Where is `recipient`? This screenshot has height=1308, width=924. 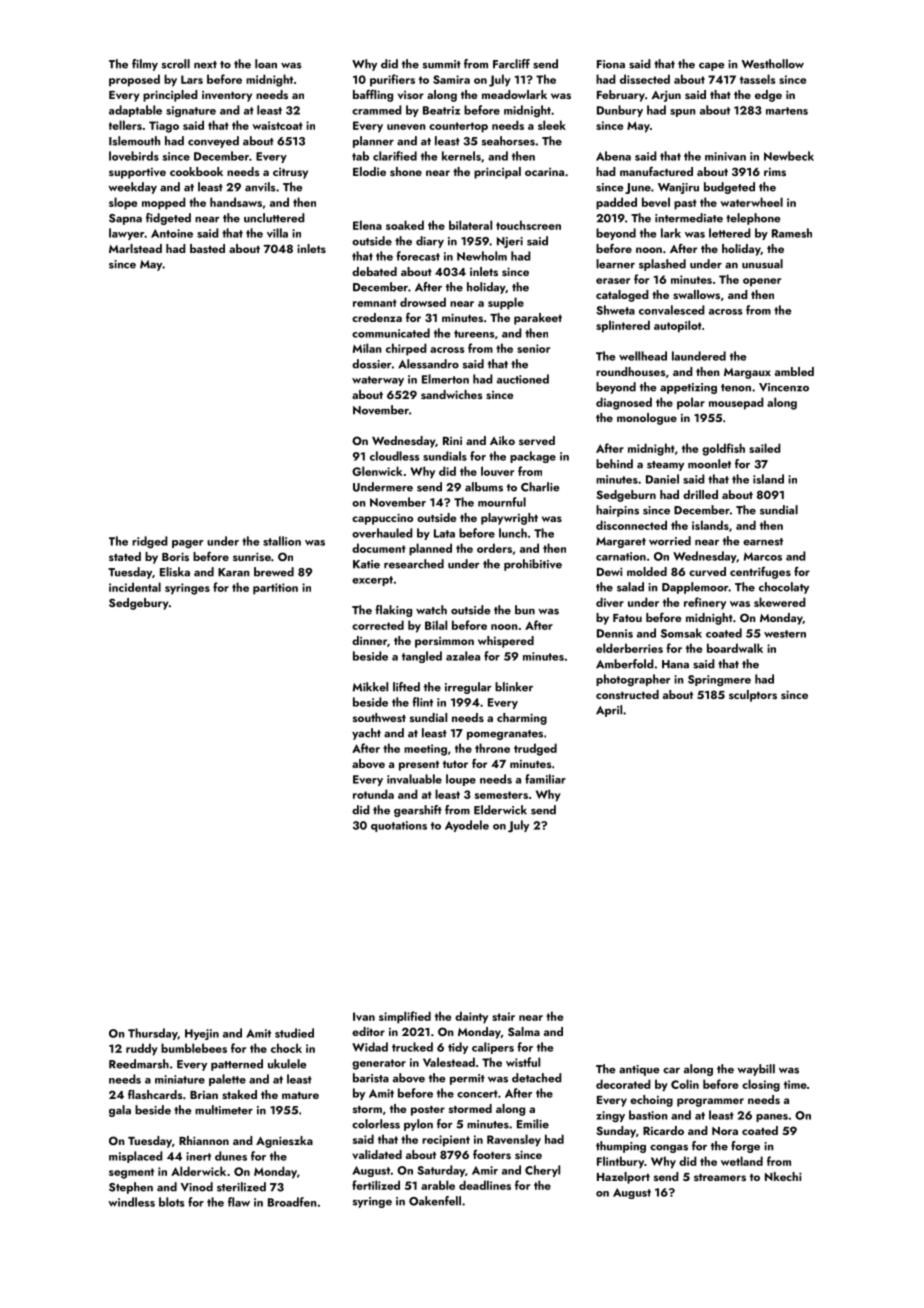
recipient is located at coordinates (446, 1141).
